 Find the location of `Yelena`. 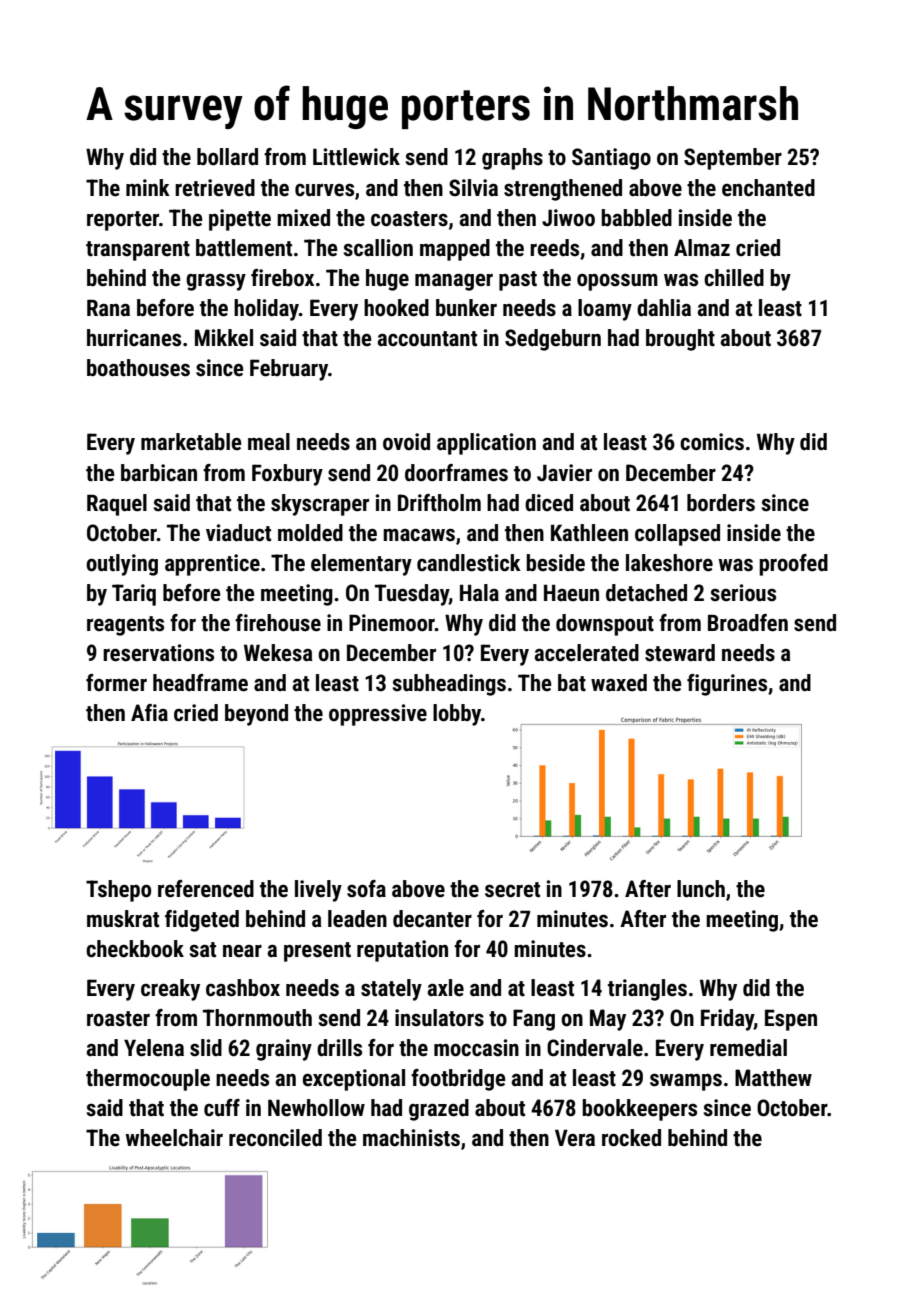

Yelena is located at coordinates (154, 1048).
